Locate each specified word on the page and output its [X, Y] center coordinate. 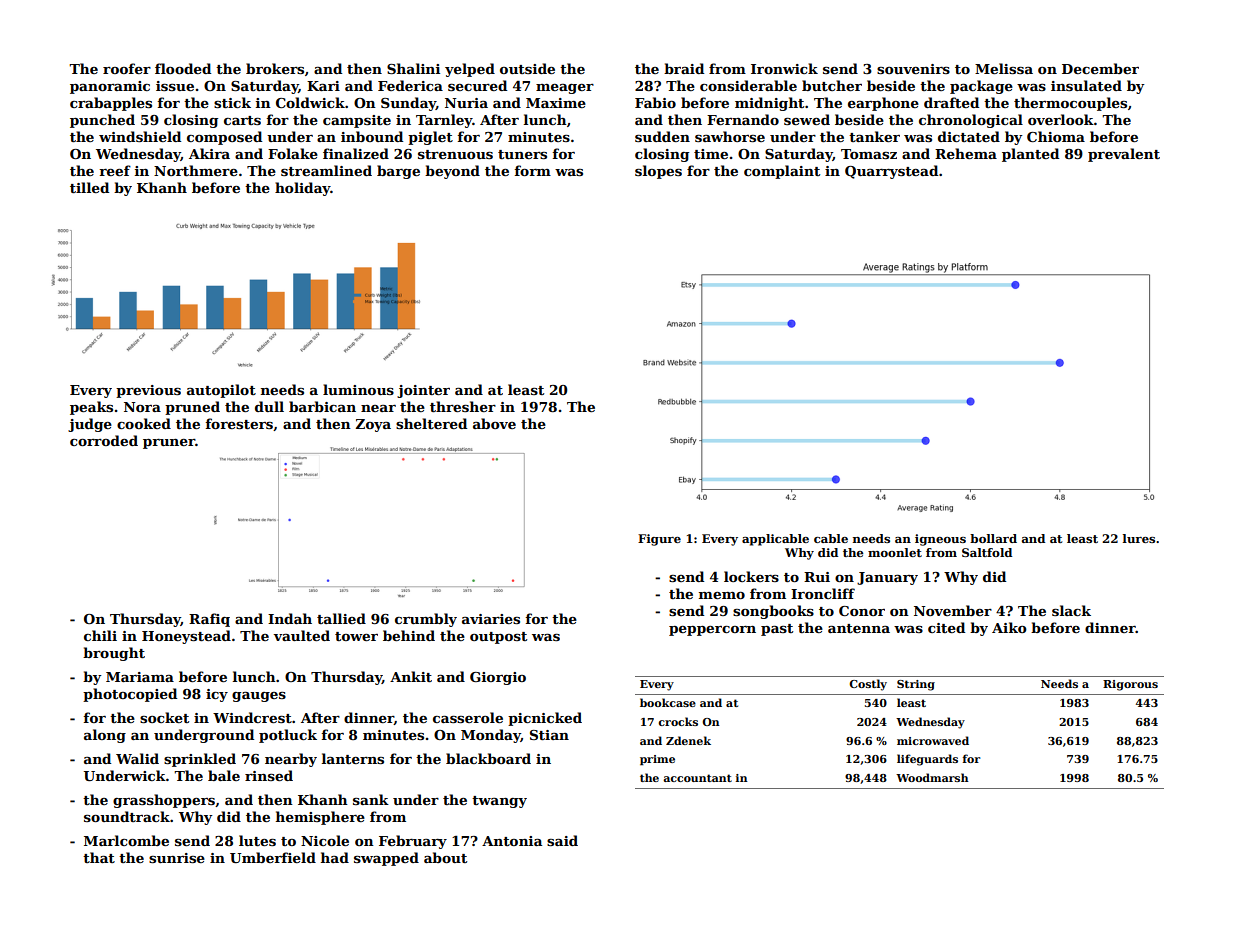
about [445, 857]
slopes [658, 172]
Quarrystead [891, 172]
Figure [659, 540]
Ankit [411, 676]
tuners [522, 154]
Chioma [1056, 136]
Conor [862, 611]
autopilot [221, 391]
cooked [144, 423]
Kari [323, 86]
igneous [940, 540]
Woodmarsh [932, 777]
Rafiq [209, 620]
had [335, 857]
